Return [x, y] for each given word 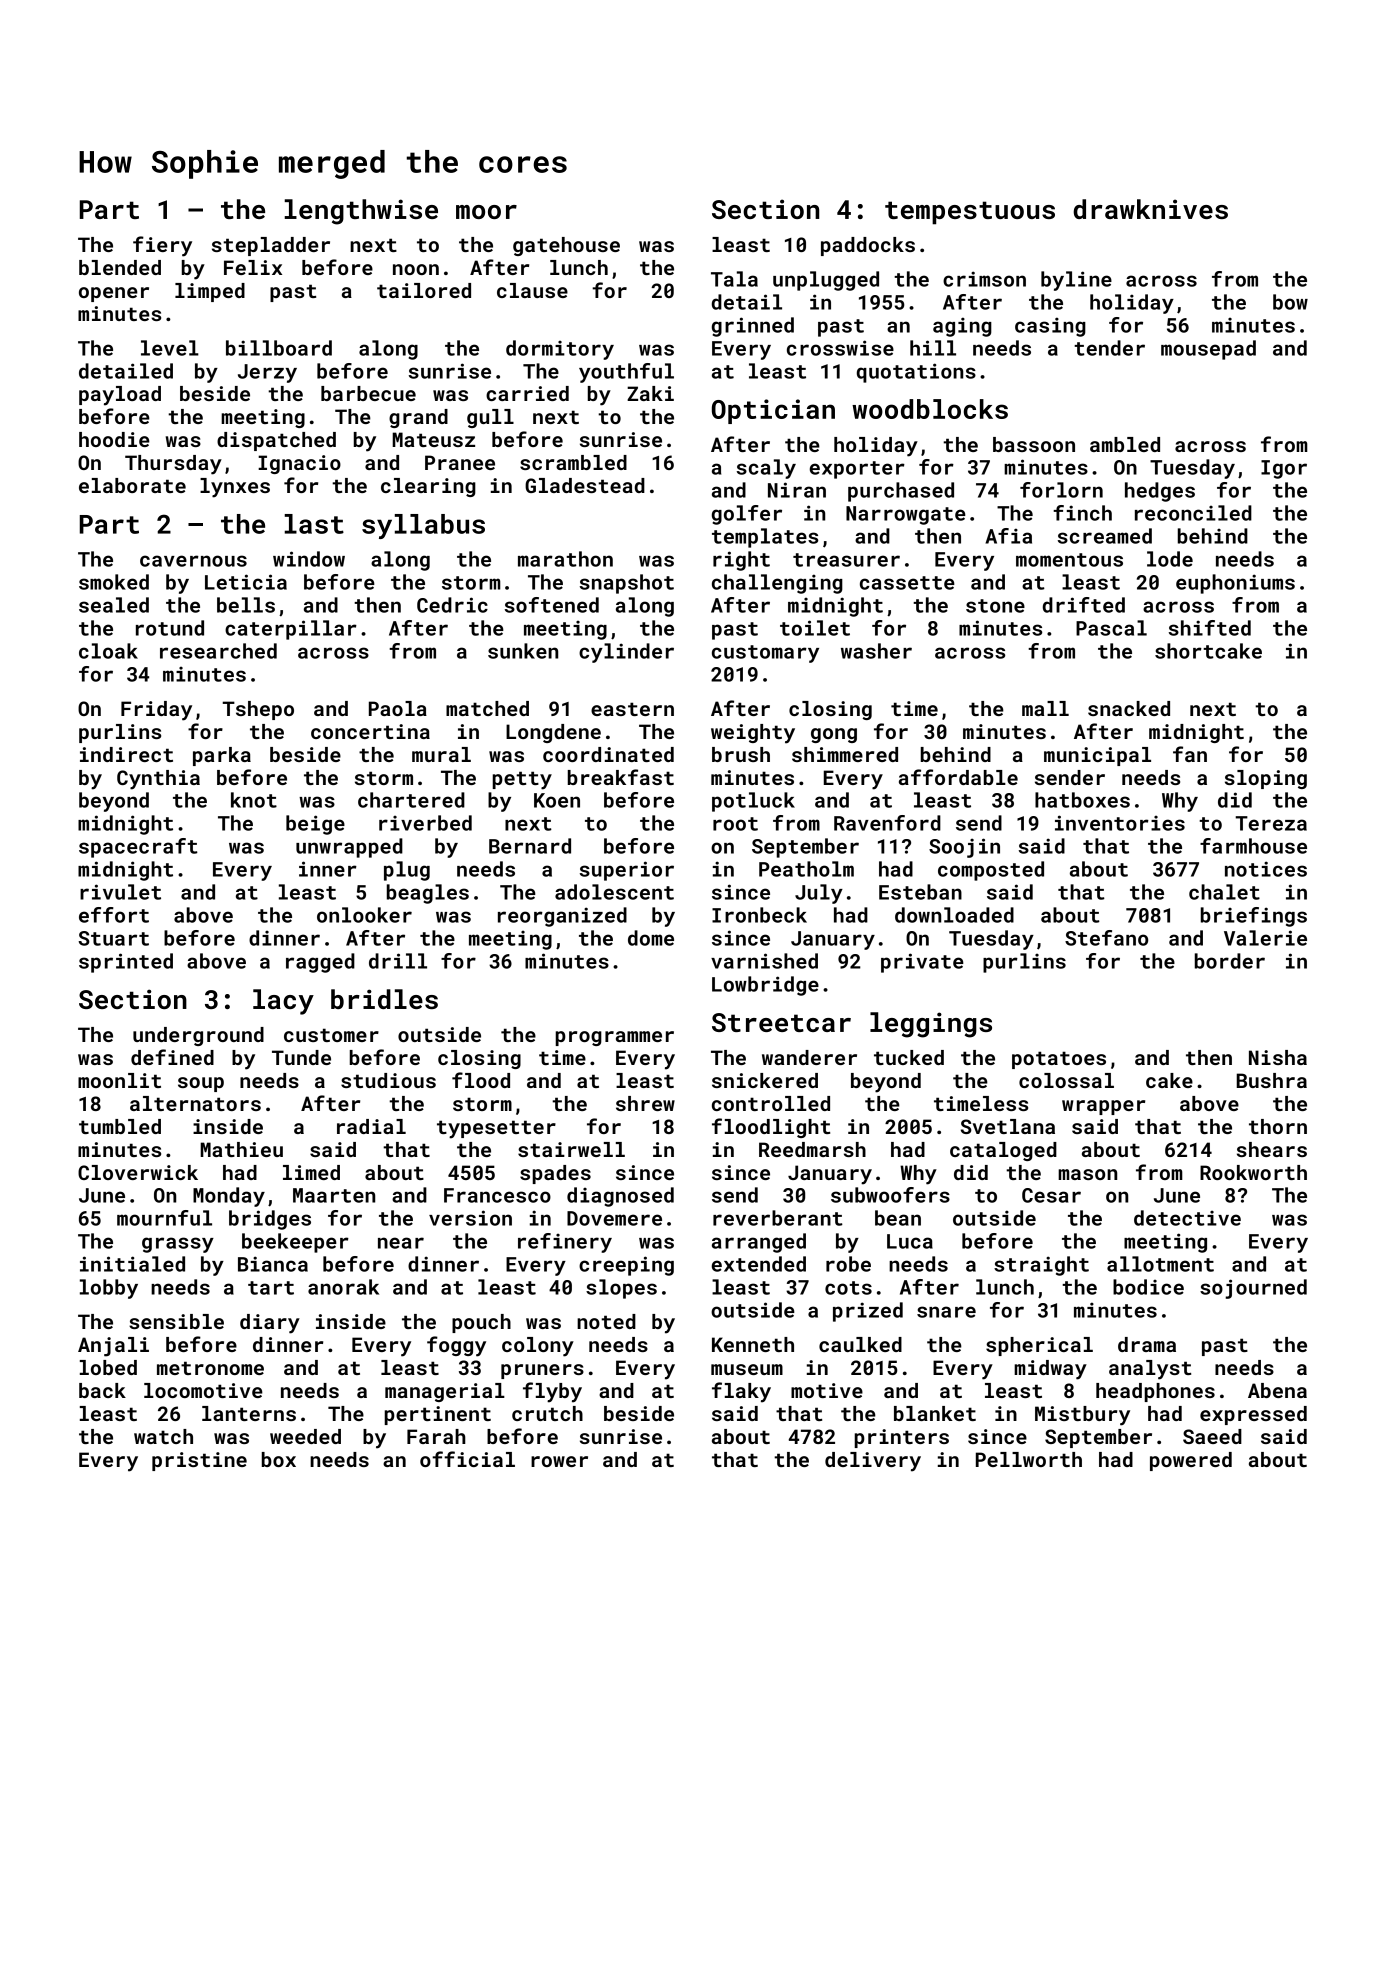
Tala [734, 279]
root [735, 824]
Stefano [1106, 938]
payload [120, 396]
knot [254, 800]
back [102, 1390]
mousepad [1208, 350]
